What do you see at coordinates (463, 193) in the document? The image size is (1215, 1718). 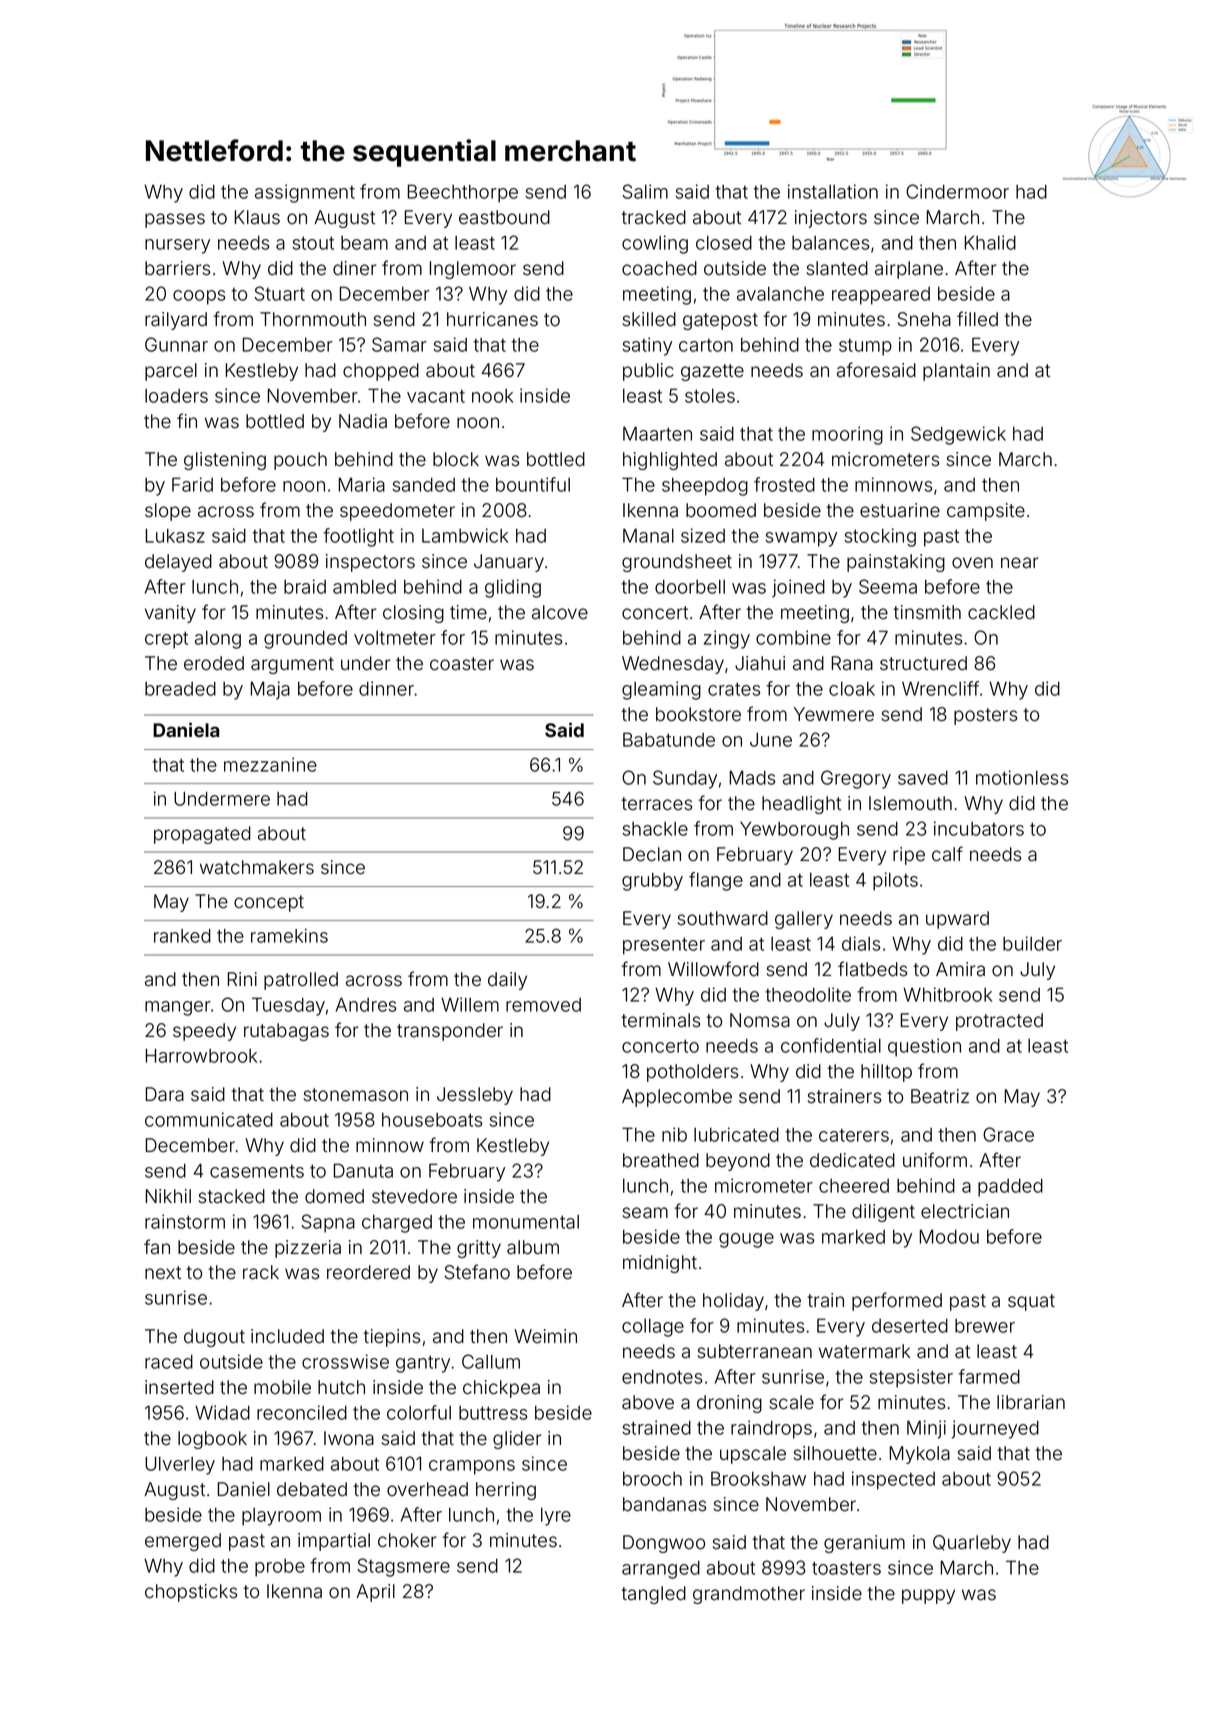 I see `Beechthorpe` at bounding box center [463, 193].
